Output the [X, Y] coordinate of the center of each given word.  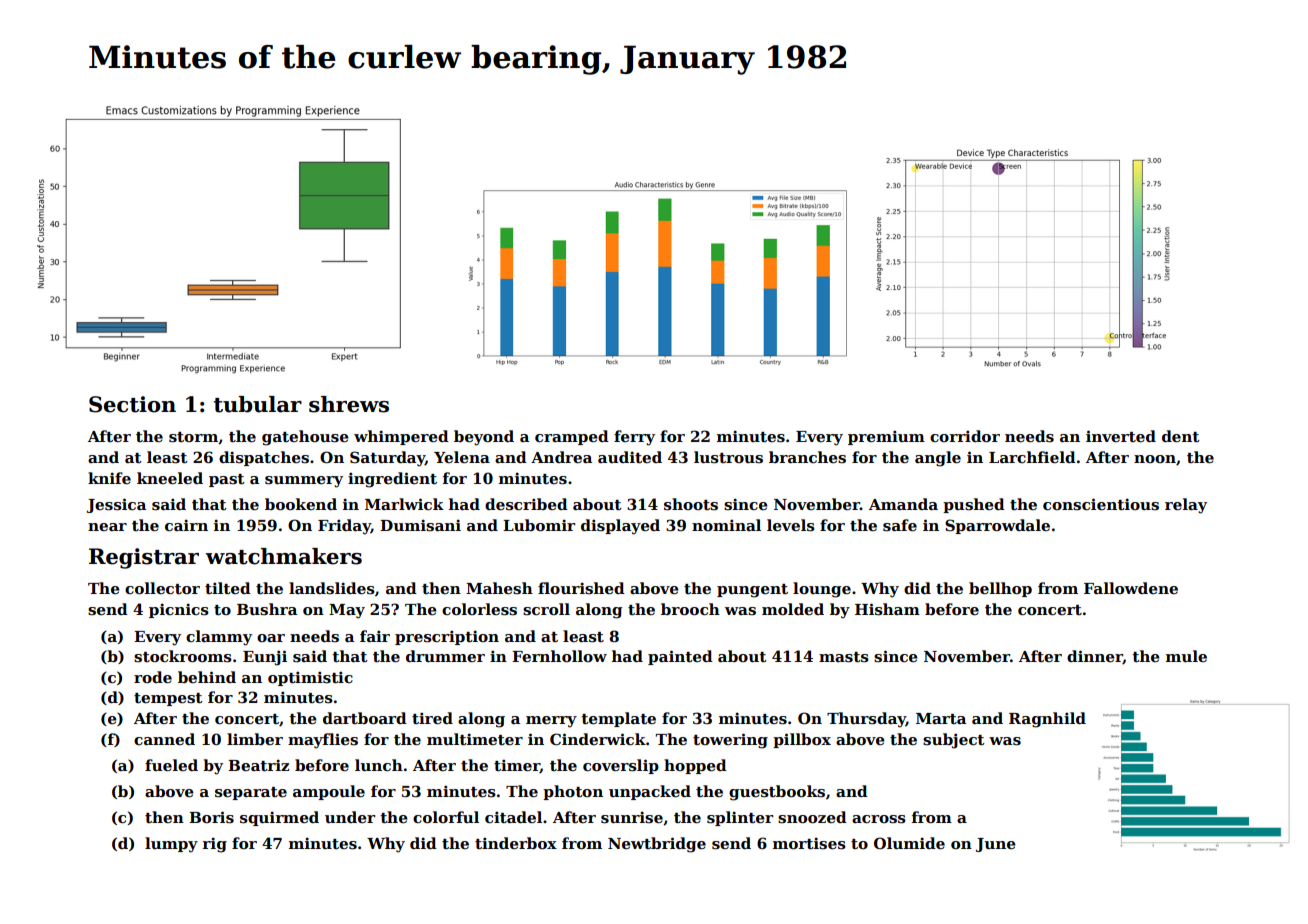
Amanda [903, 504]
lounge [822, 590]
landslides [332, 588]
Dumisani [420, 525]
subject [954, 741]
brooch [690, 609]
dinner [1095, 657]
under [350, 817]
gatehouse [305, 438]
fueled [171, 765]
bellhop [1000, 589]
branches [807, 457]
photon [573, 792]
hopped [695, 766]
